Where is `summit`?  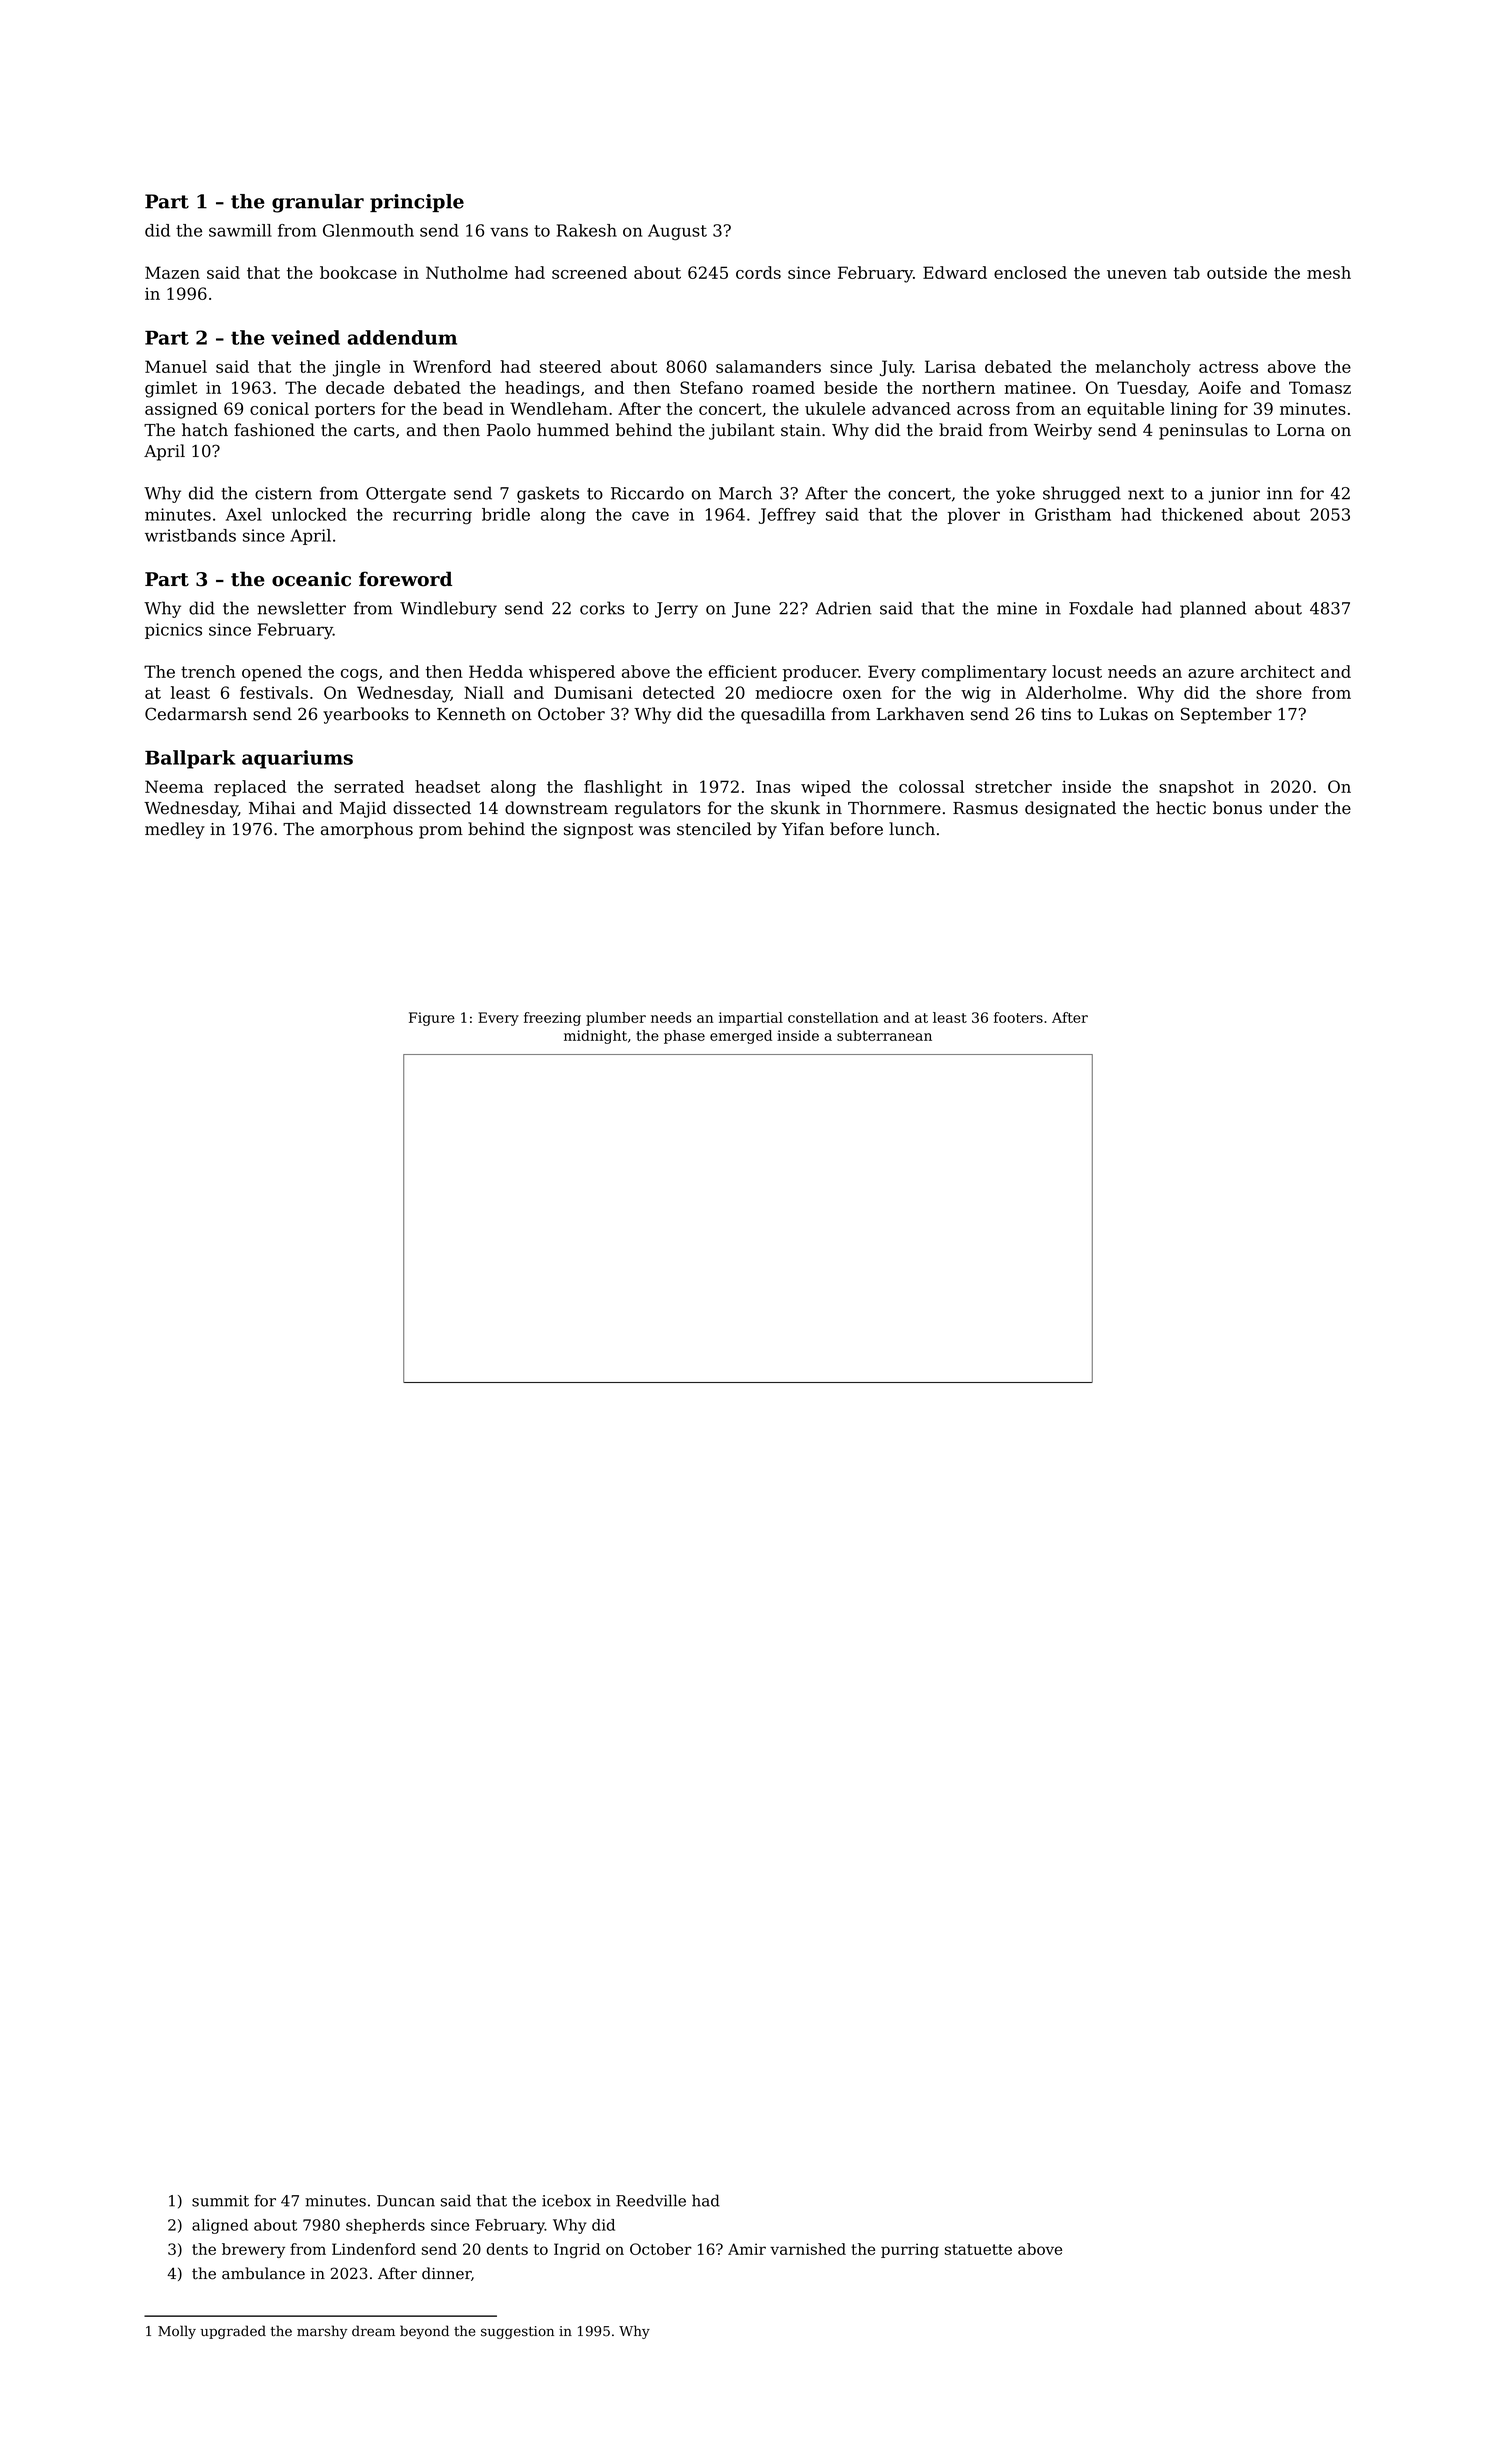 summit is located at coordinates (220, 2201).
